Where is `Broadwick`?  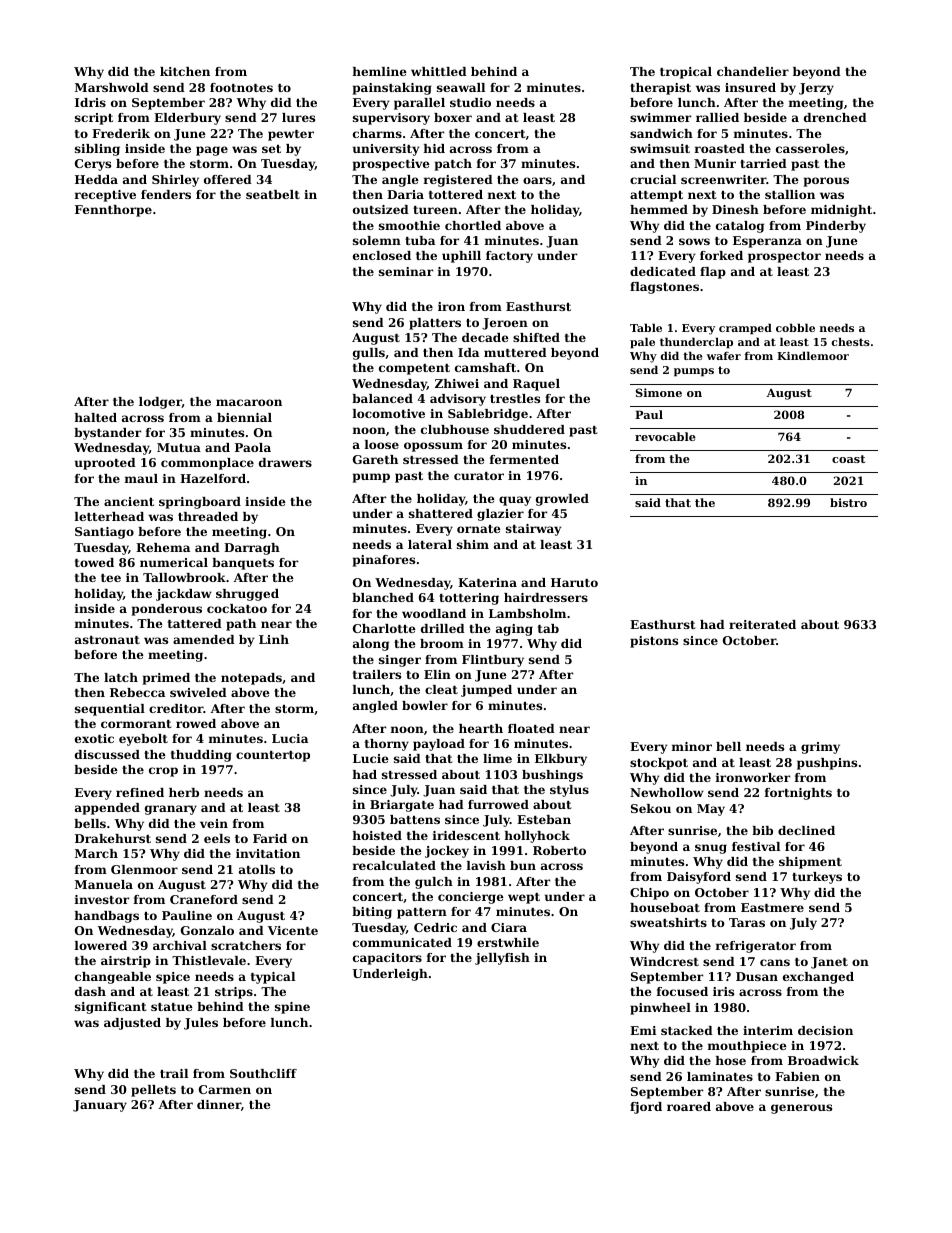 Broadwick is located at coordinates (823, 1060).
